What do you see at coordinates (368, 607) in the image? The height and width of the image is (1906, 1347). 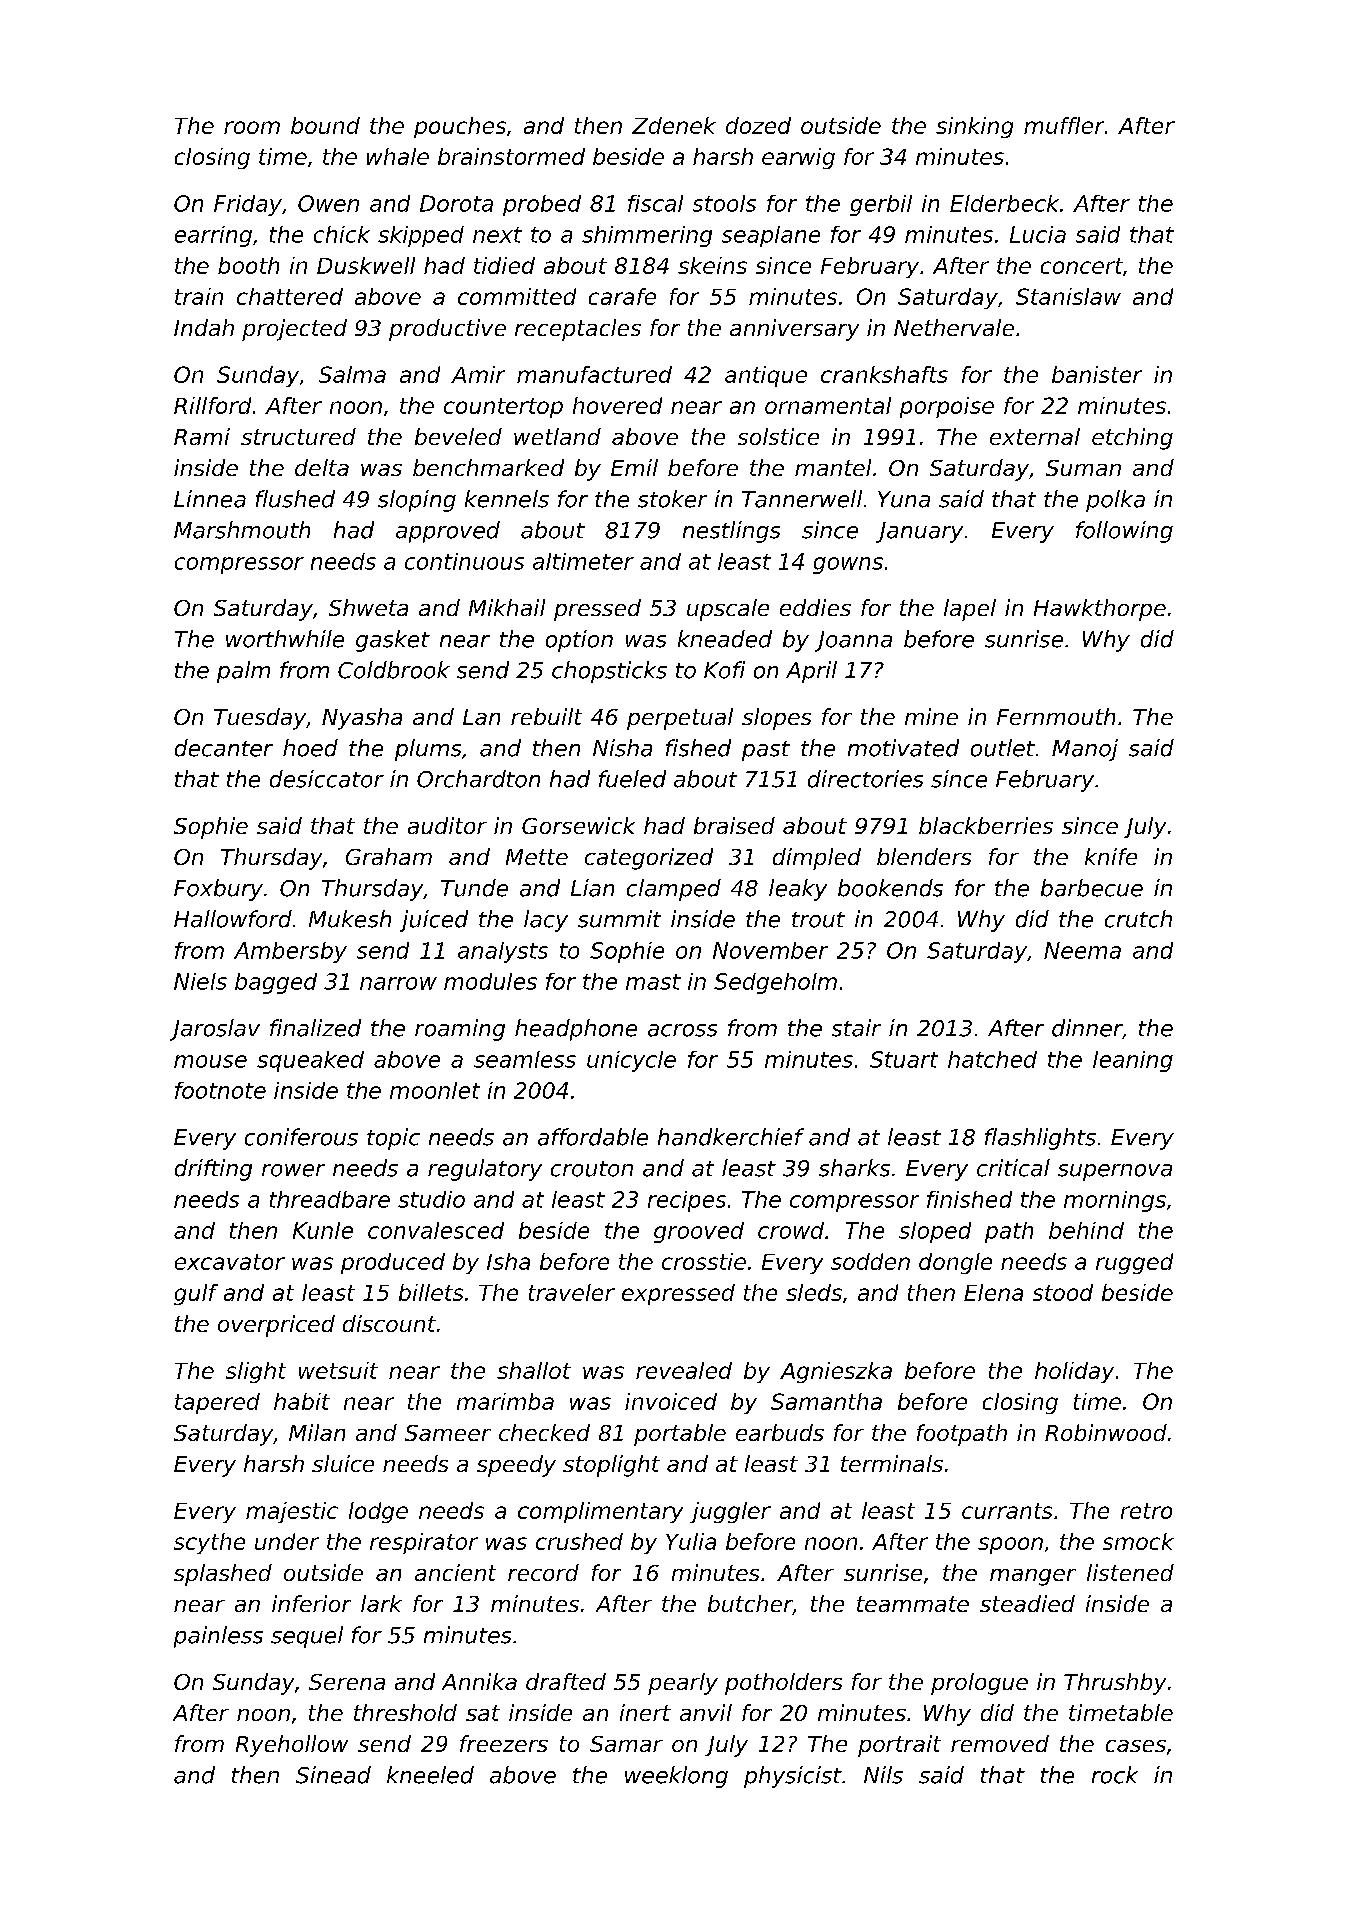 I see `Shweta` at bounding box center [368, 607].
